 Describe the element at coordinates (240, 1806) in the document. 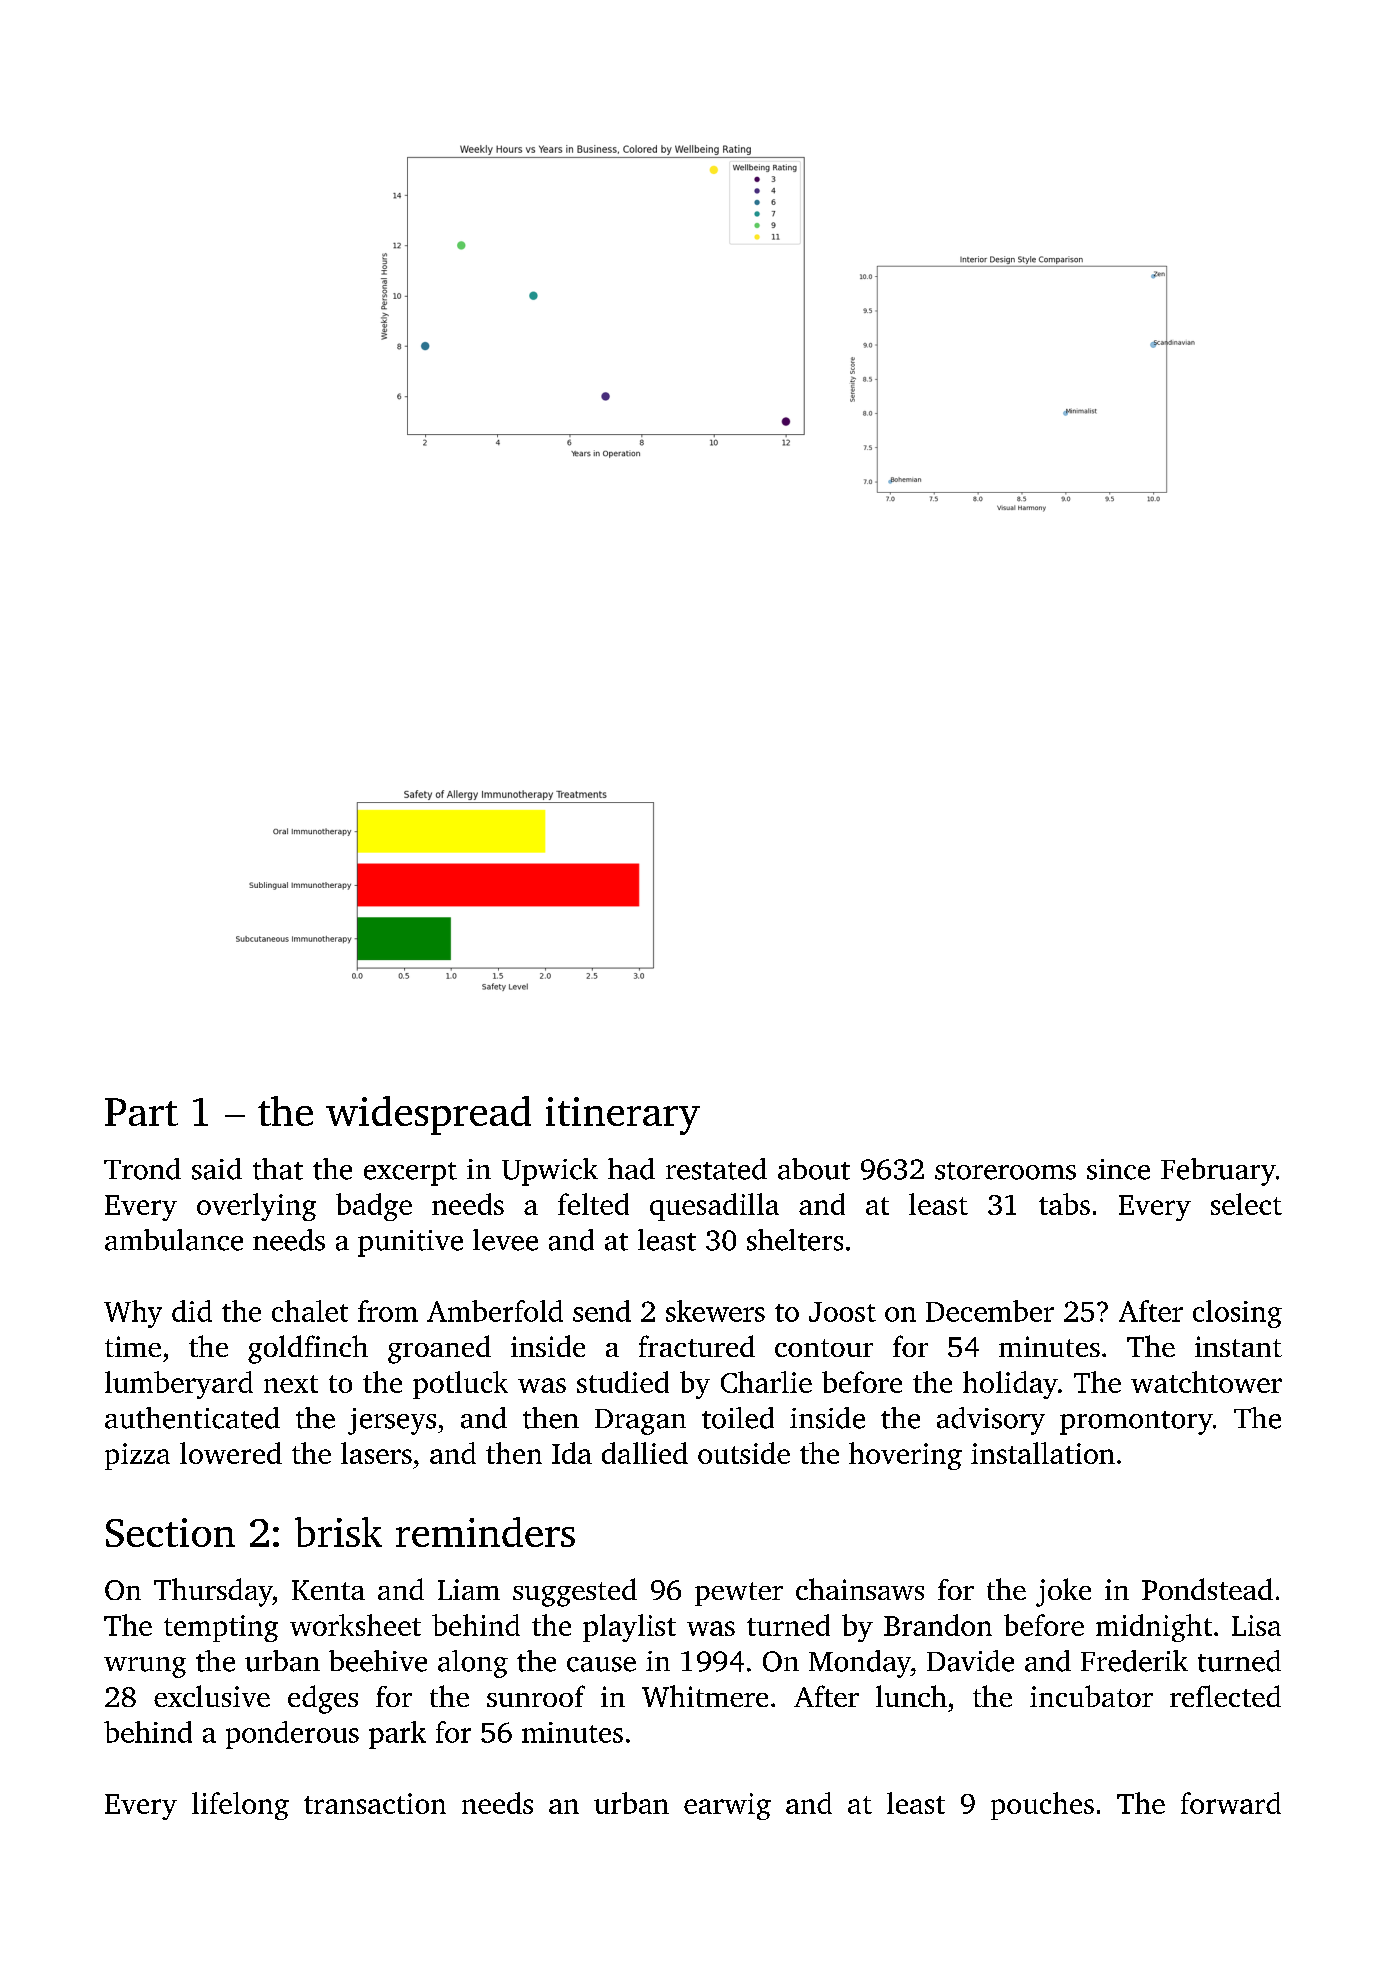

I see `lifelong` at that location.
